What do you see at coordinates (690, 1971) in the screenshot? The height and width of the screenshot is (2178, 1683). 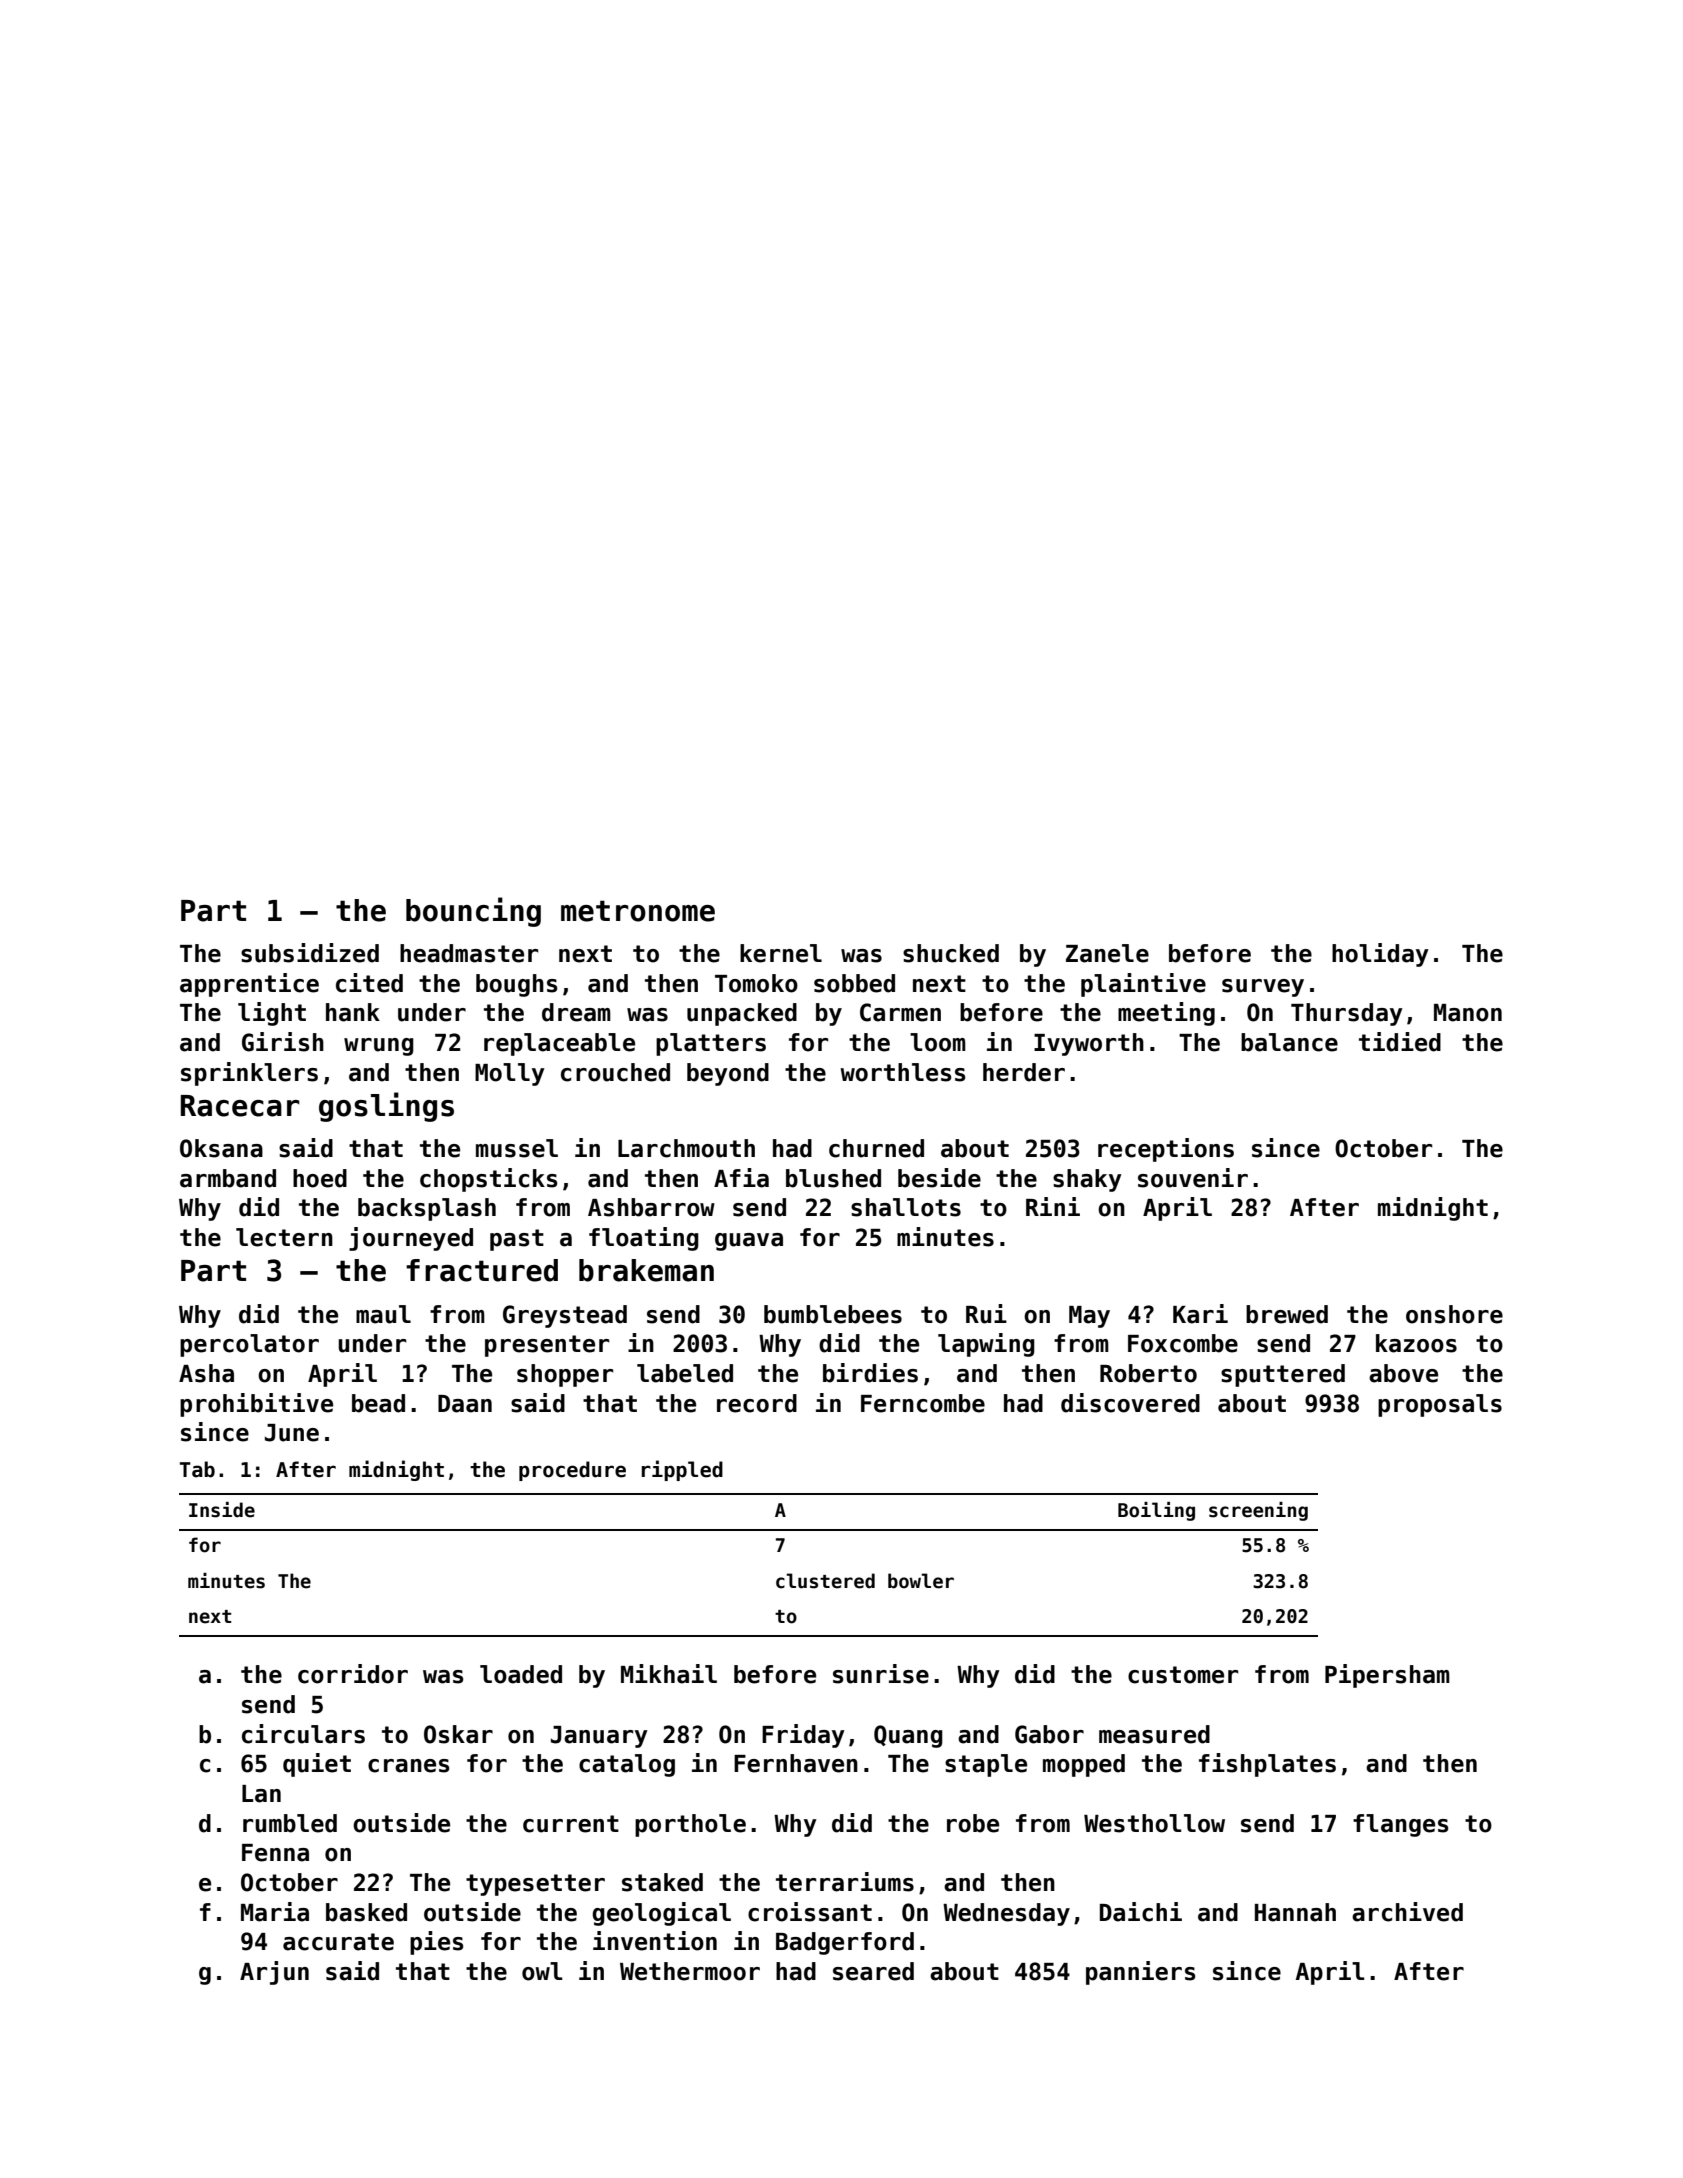 I see `Wethermoor` at bounding box center [690, 1971].
